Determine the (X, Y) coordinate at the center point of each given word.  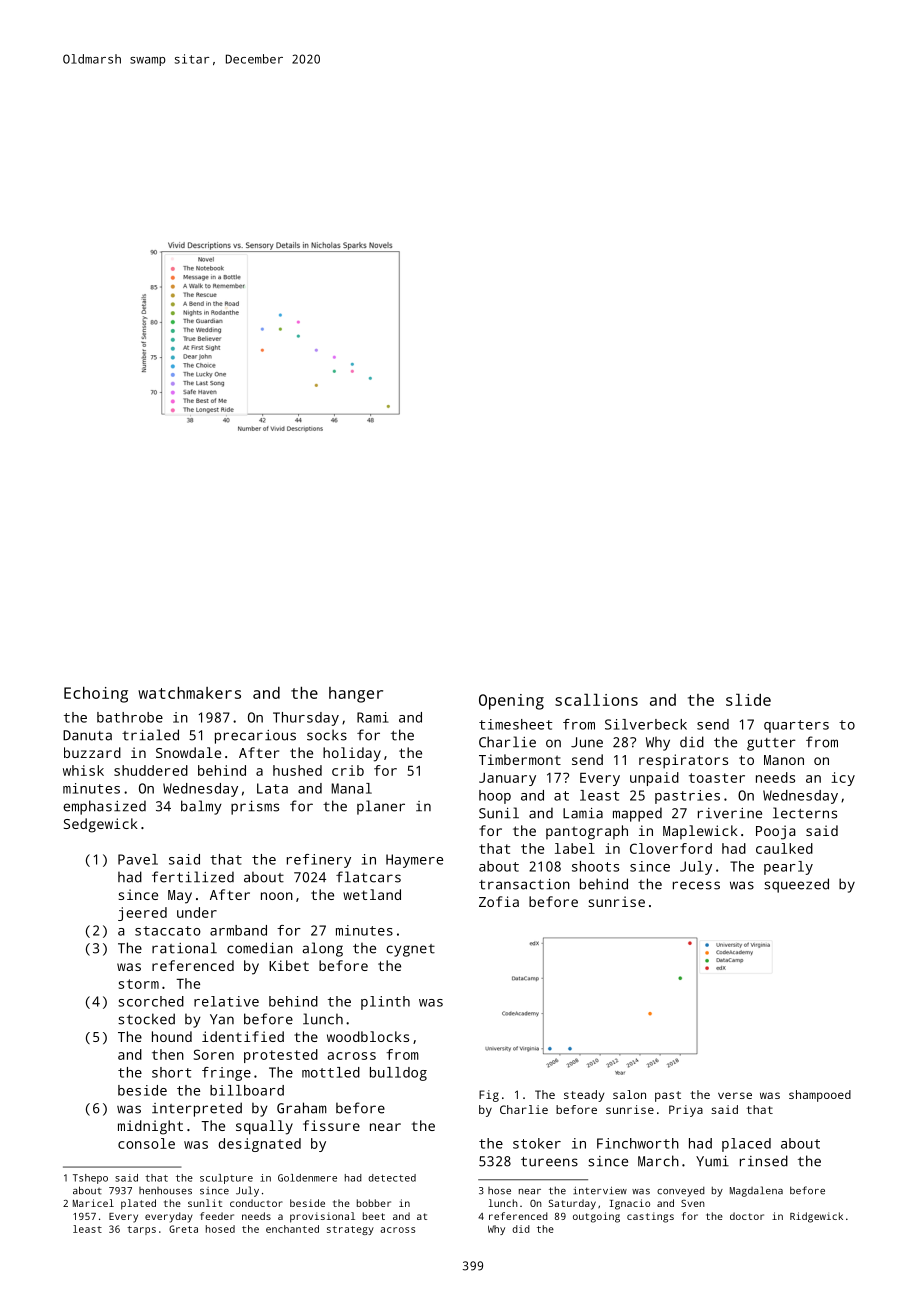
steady (584, 1096)
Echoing (96, 694)
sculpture (226, 1179)
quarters (796, 726)
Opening (511, 702)
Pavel (138, 859)
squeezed (796, 885)
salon (629, 1094)
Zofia (499, 901)
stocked (146, 1019)
